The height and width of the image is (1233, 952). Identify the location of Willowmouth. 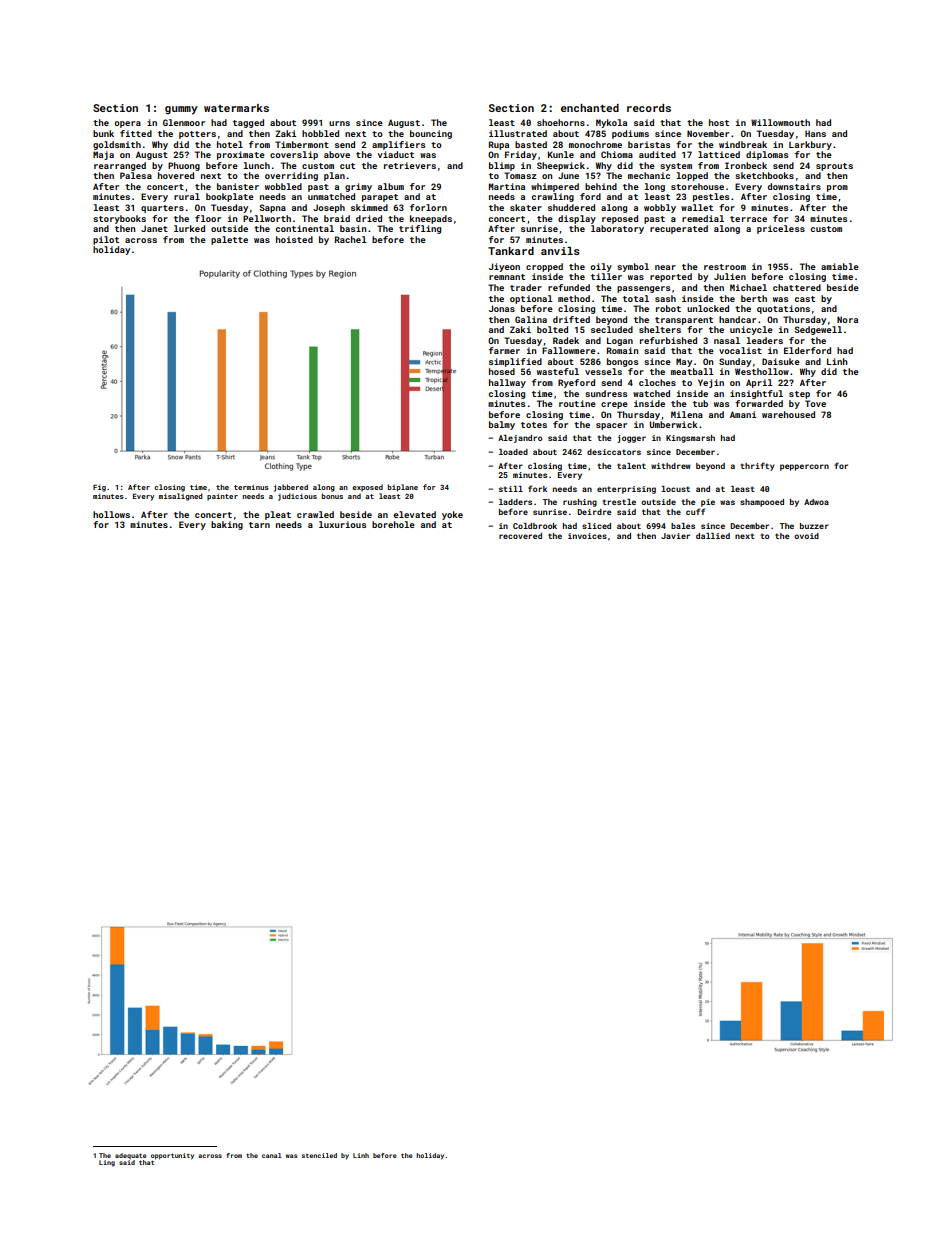
(780, 122).
